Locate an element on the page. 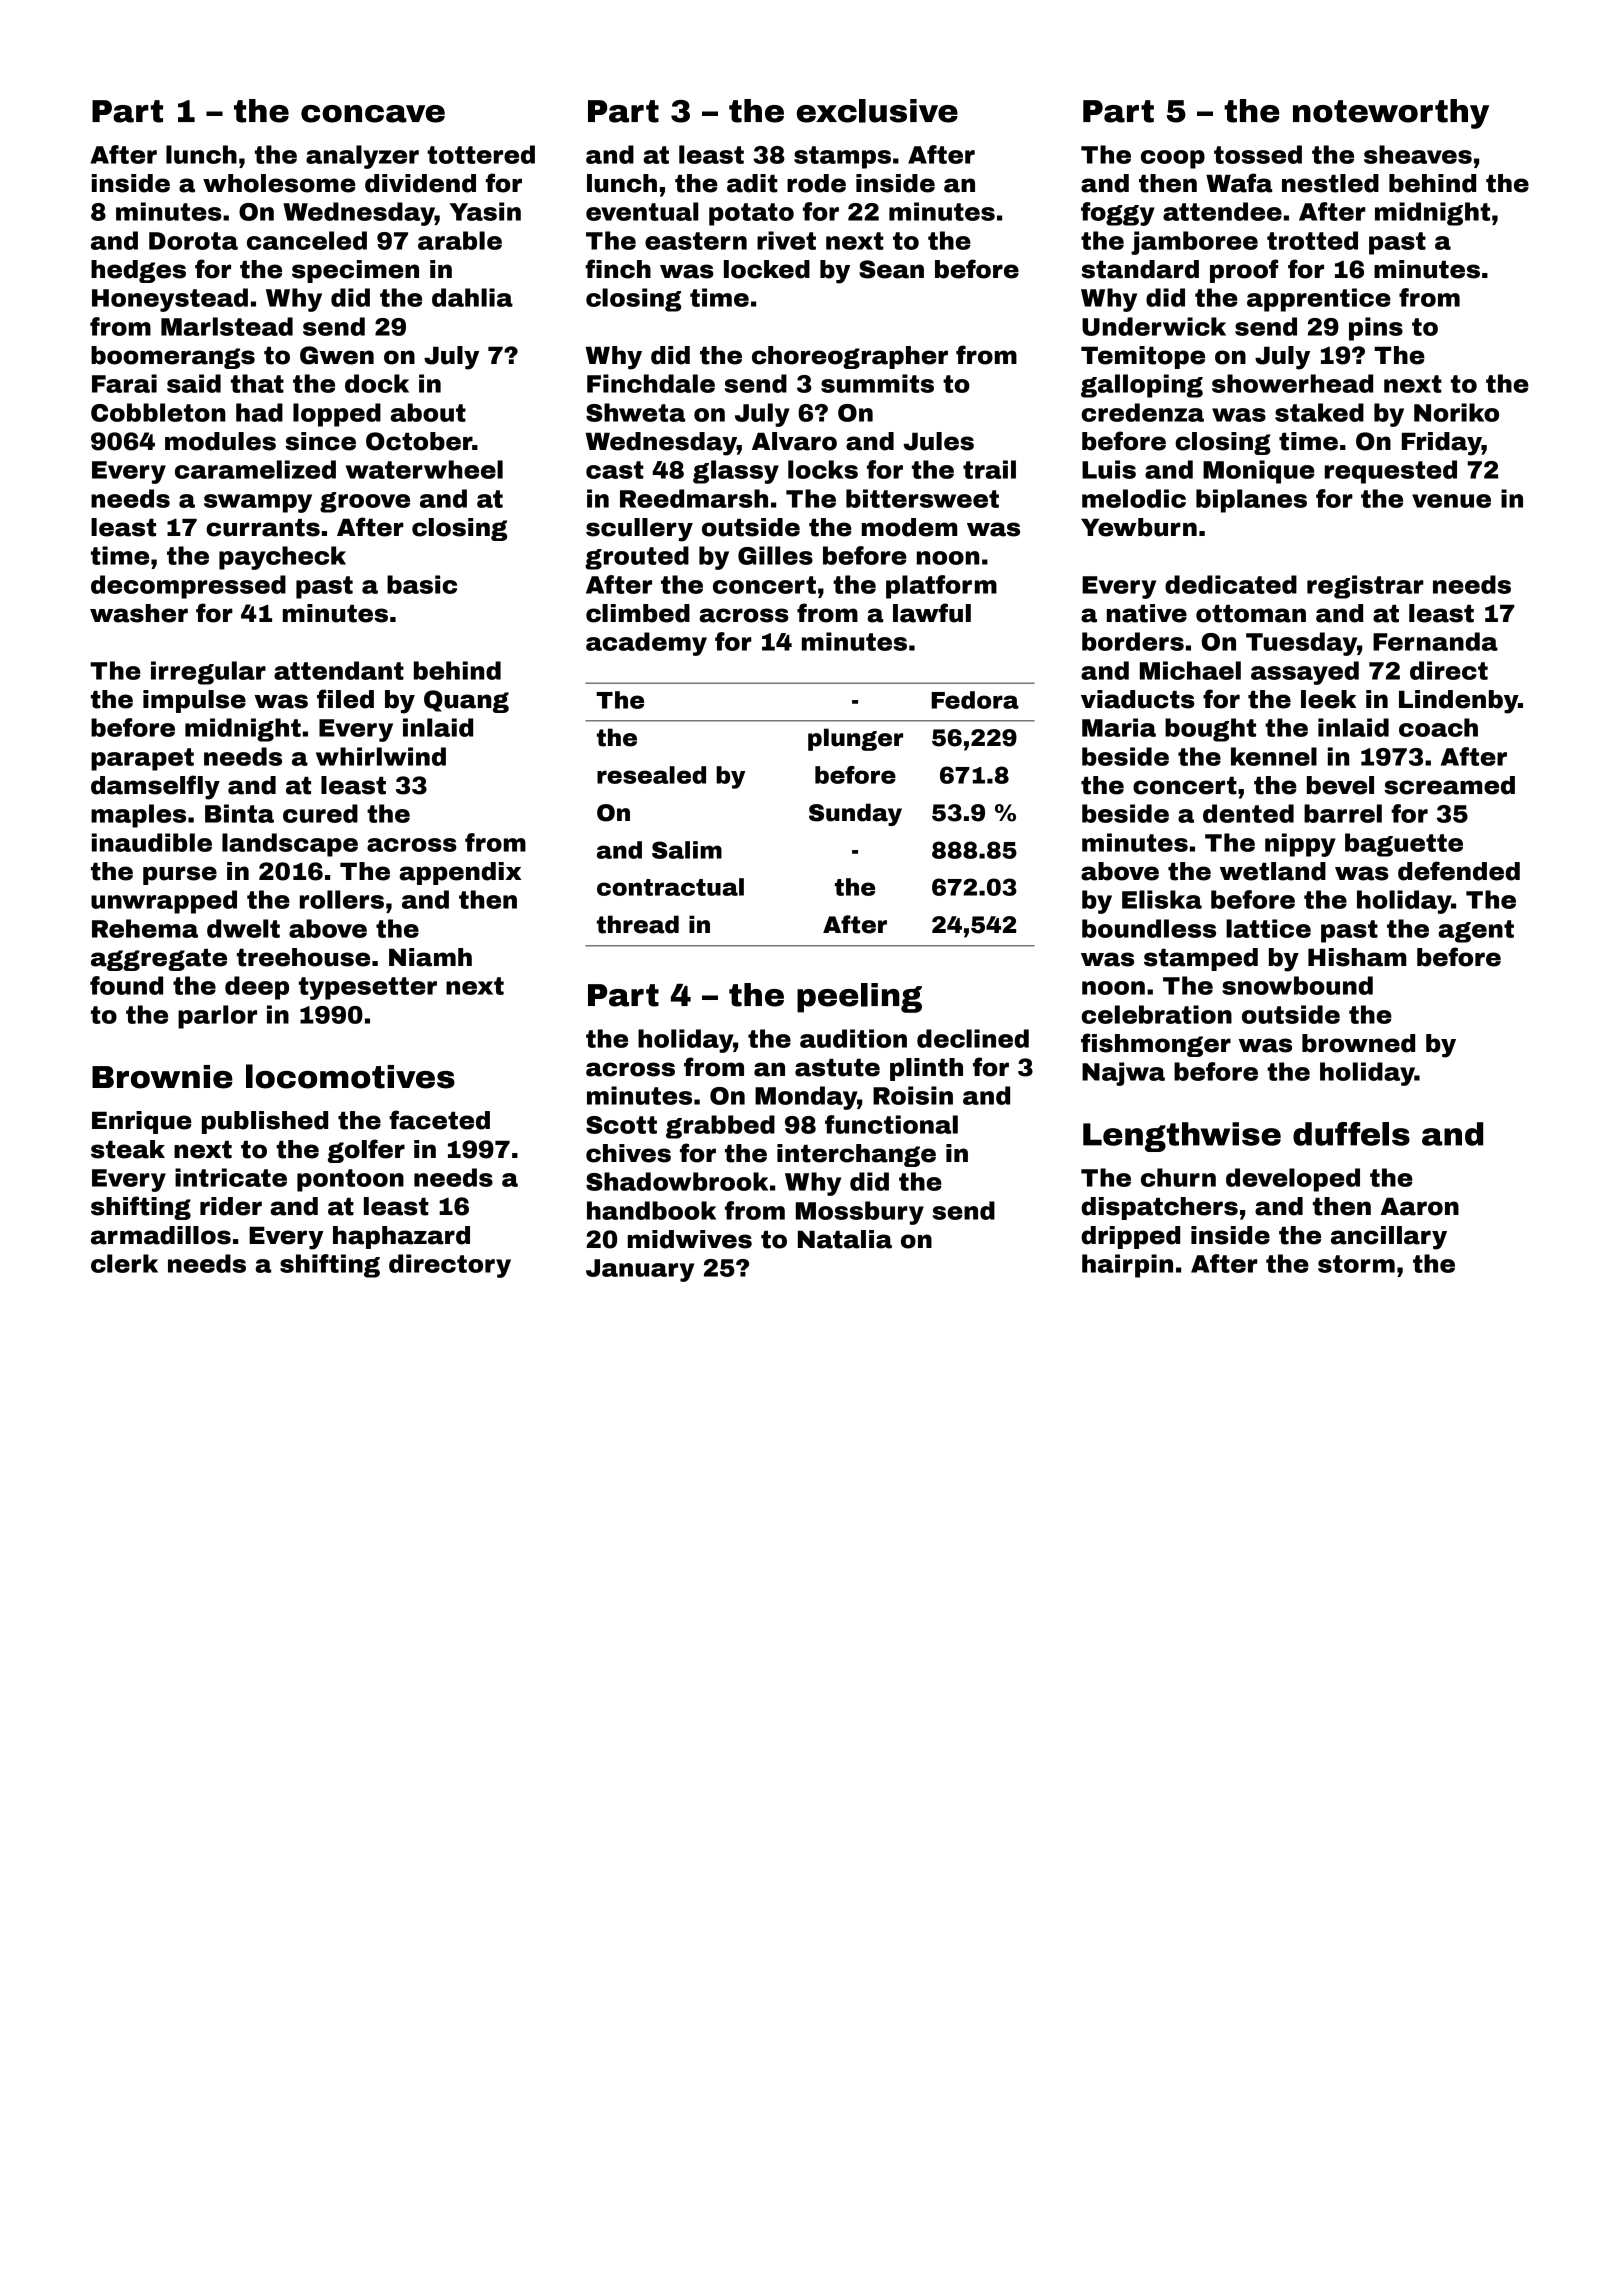 The height and width of the image is (2292, 1620). typesetter is located at coordinates (368, 988).
